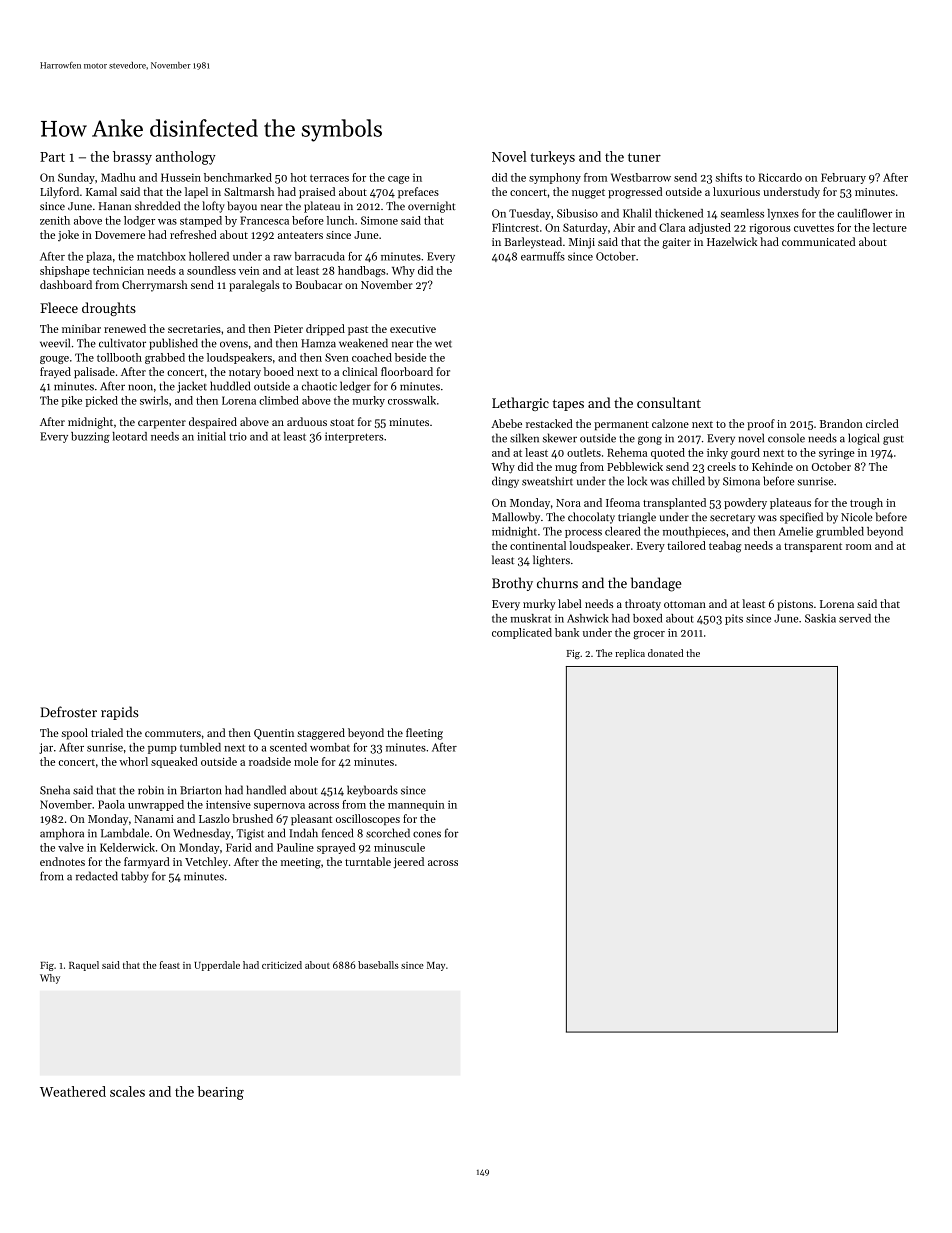  What do you see at coordinates (73, 1091) in the page?
I see `Weathered` at bounding box center [73, 1091].
